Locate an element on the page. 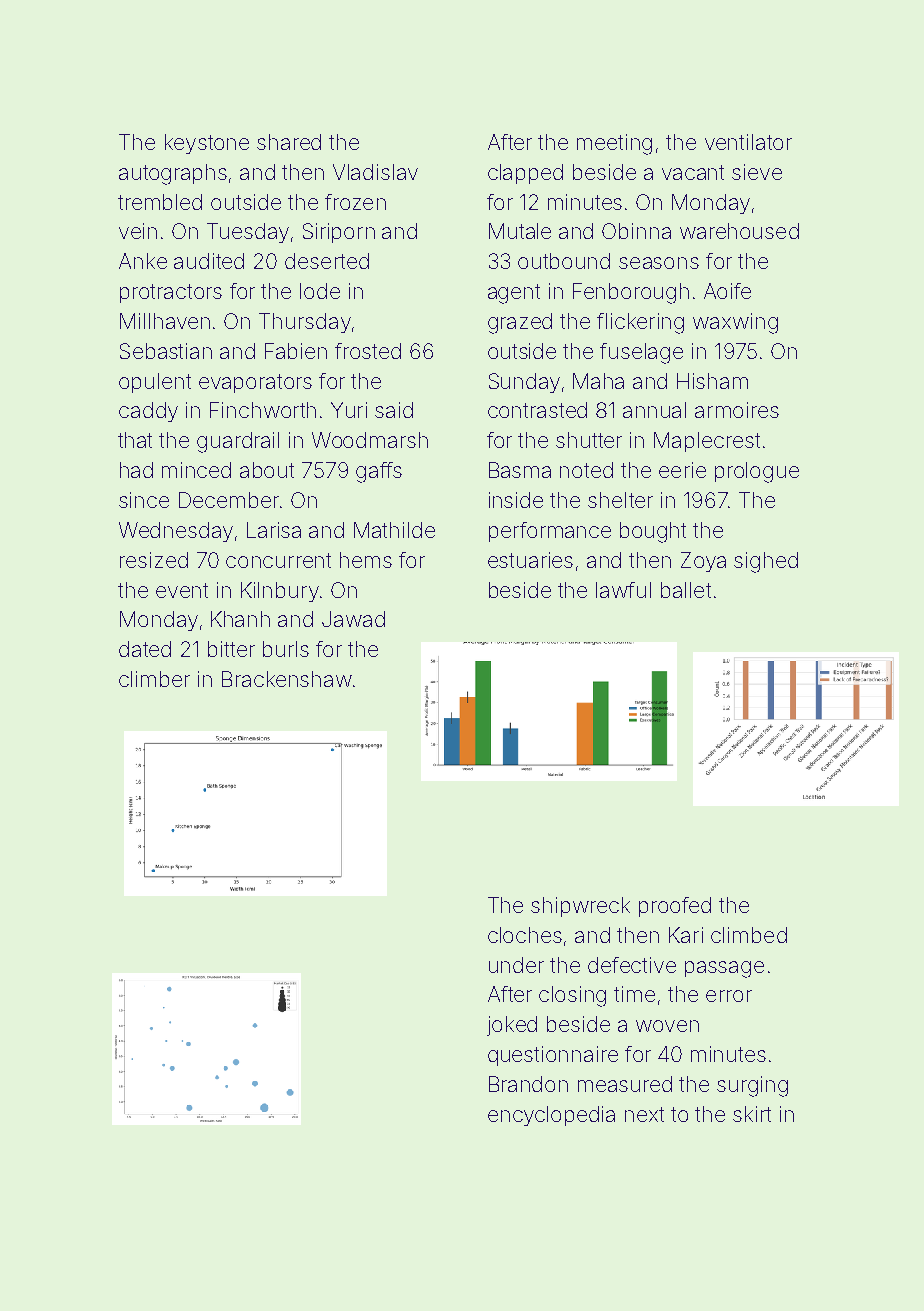 The image size is (924, 1311). skirt is located at coordinates (752, 1114).
